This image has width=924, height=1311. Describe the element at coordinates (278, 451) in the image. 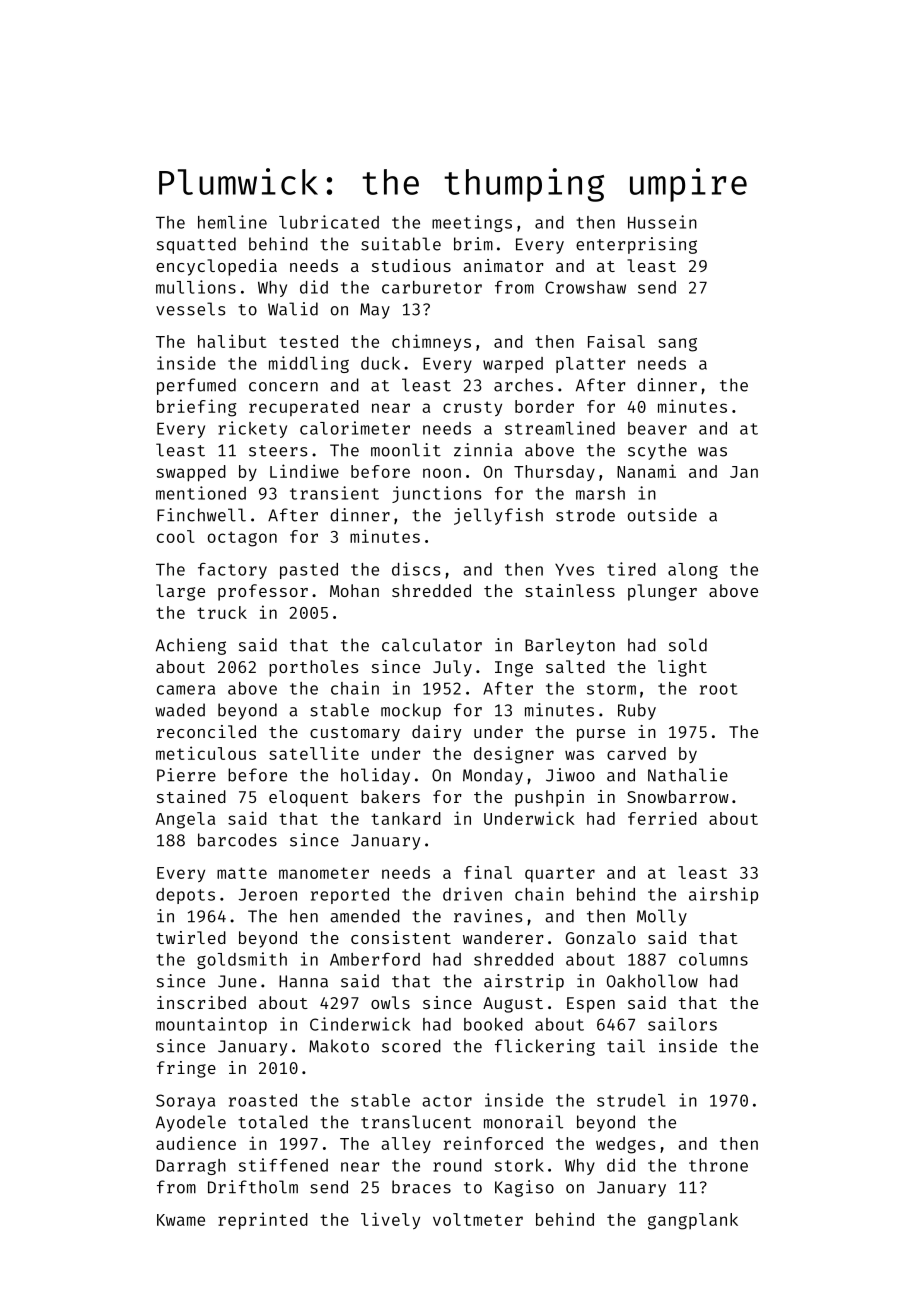

I see `steers` at that location.
